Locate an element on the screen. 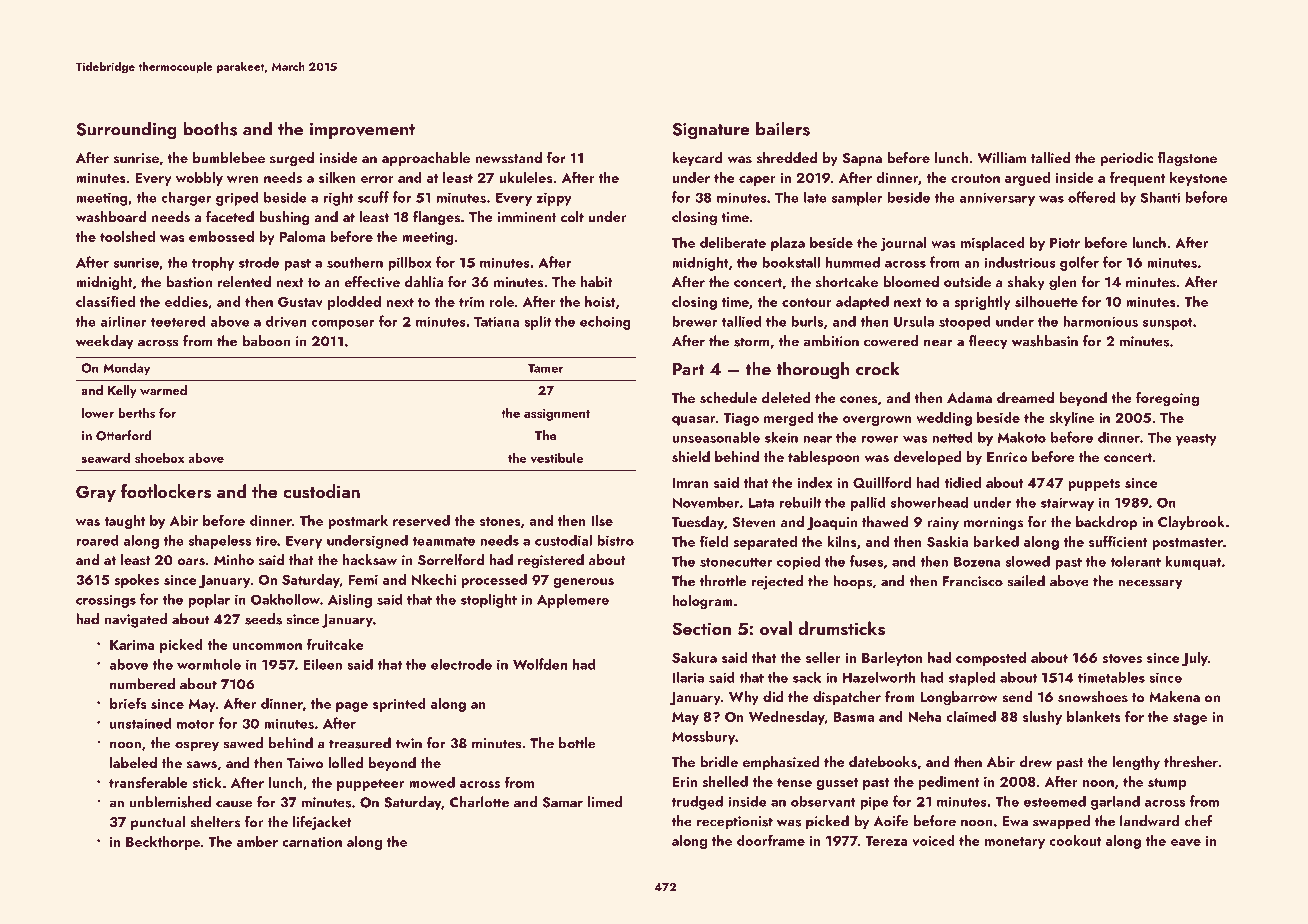 The width and height of the screenshot is (1308, 924). Adama is located at coordinates (969, 397).
